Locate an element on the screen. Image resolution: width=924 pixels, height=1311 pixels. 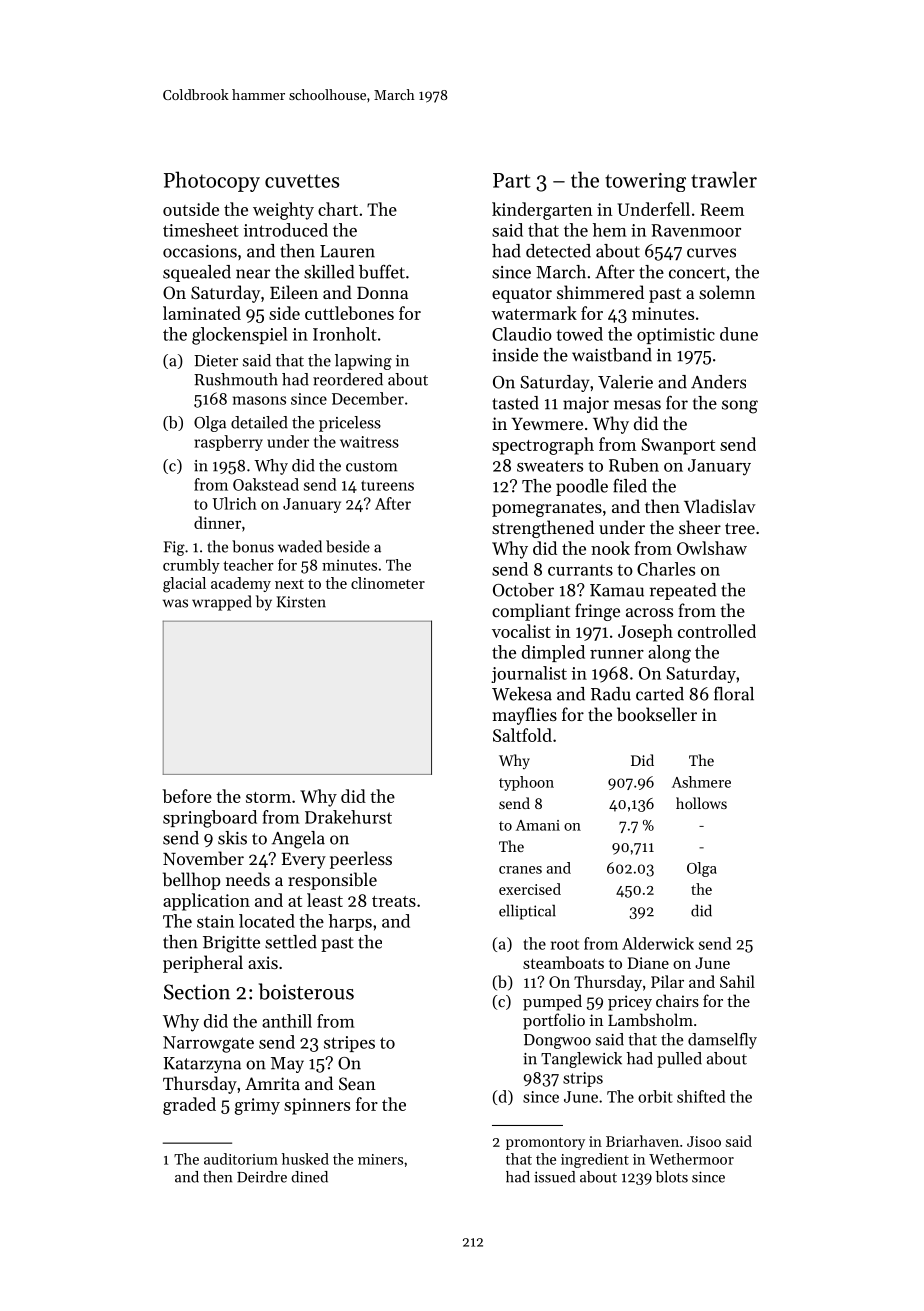
auditorium is located at coordinates (241, 1159).
